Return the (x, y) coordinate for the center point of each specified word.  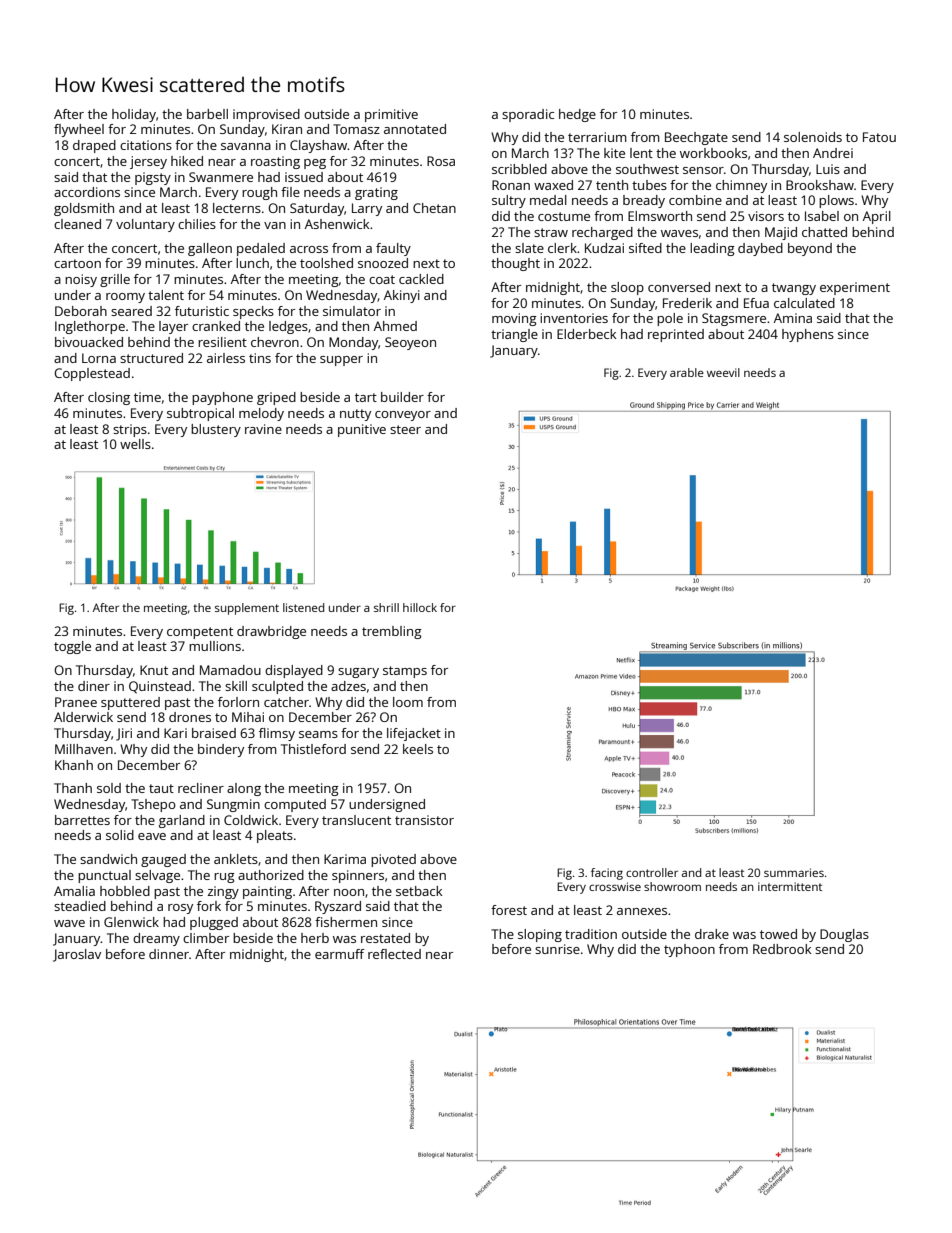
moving (514, 319)
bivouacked (89, 342)
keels (418, 749)
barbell (207, 114)
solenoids (813, 137)
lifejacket (414, 734)
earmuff (340, 954)
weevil (723, 372)
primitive (391, 115)
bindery (221, 750)
